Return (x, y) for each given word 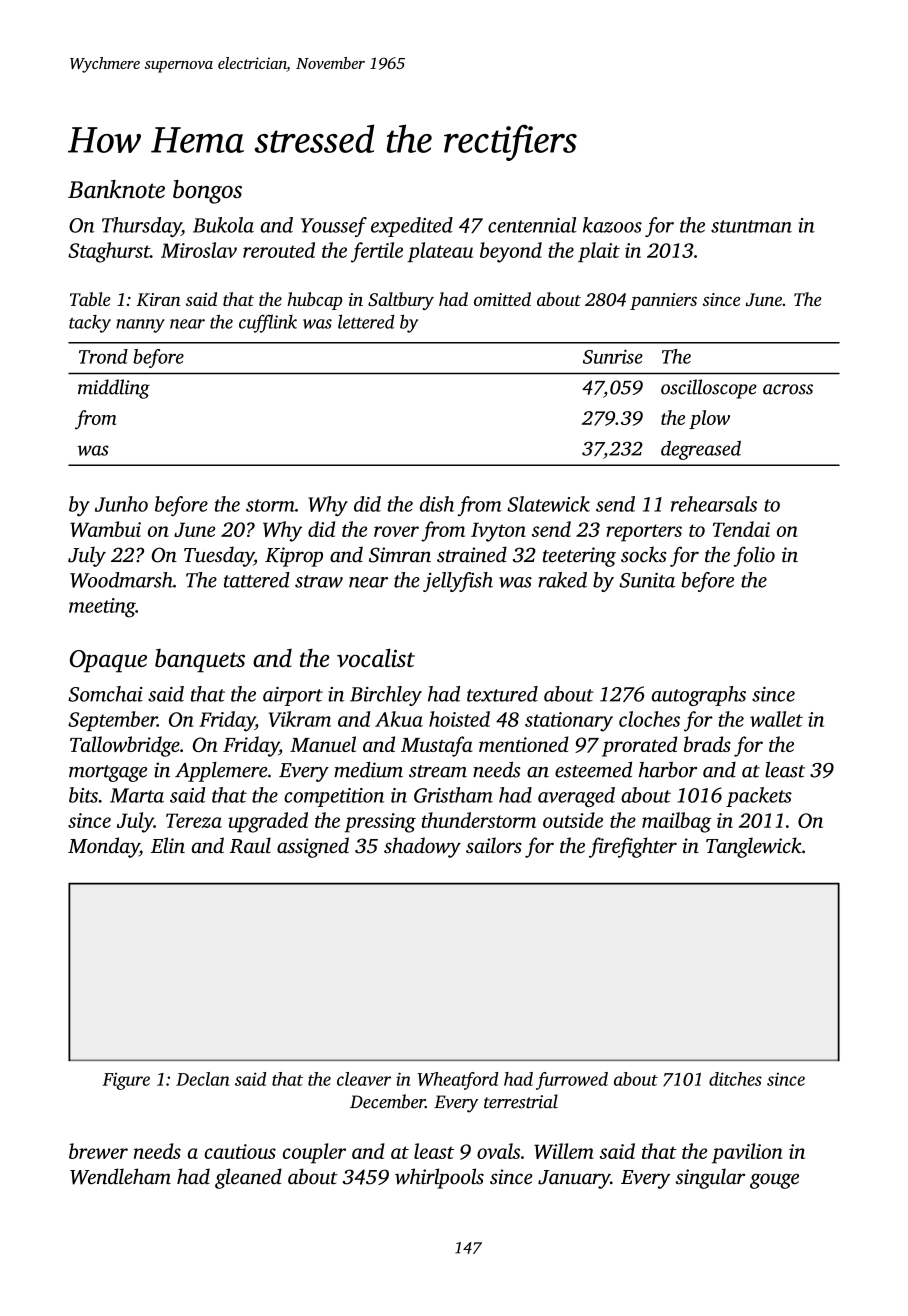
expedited (412, 227)
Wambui (105, 529)
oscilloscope (709, 389)
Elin (168, 845)
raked (562, 580)
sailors (494, 845)
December (387, 1101)
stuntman (751, 226)
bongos (207, 192)
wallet (776, 719)
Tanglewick (754, 847)
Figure (126, 1081)
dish (437, 504)
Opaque (108, 661)
